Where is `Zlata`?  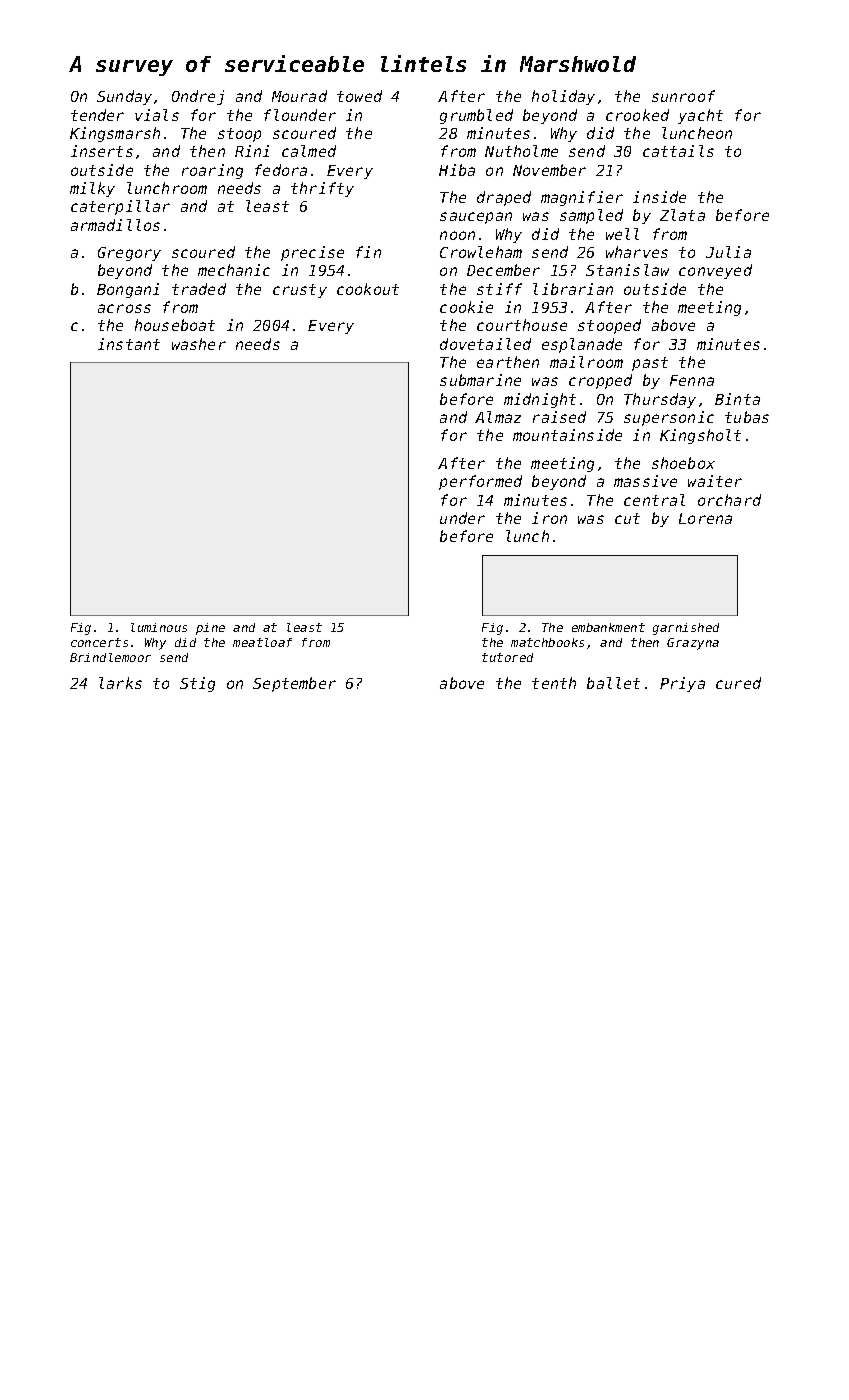
Zlata is located at coordinates (682, 215).
